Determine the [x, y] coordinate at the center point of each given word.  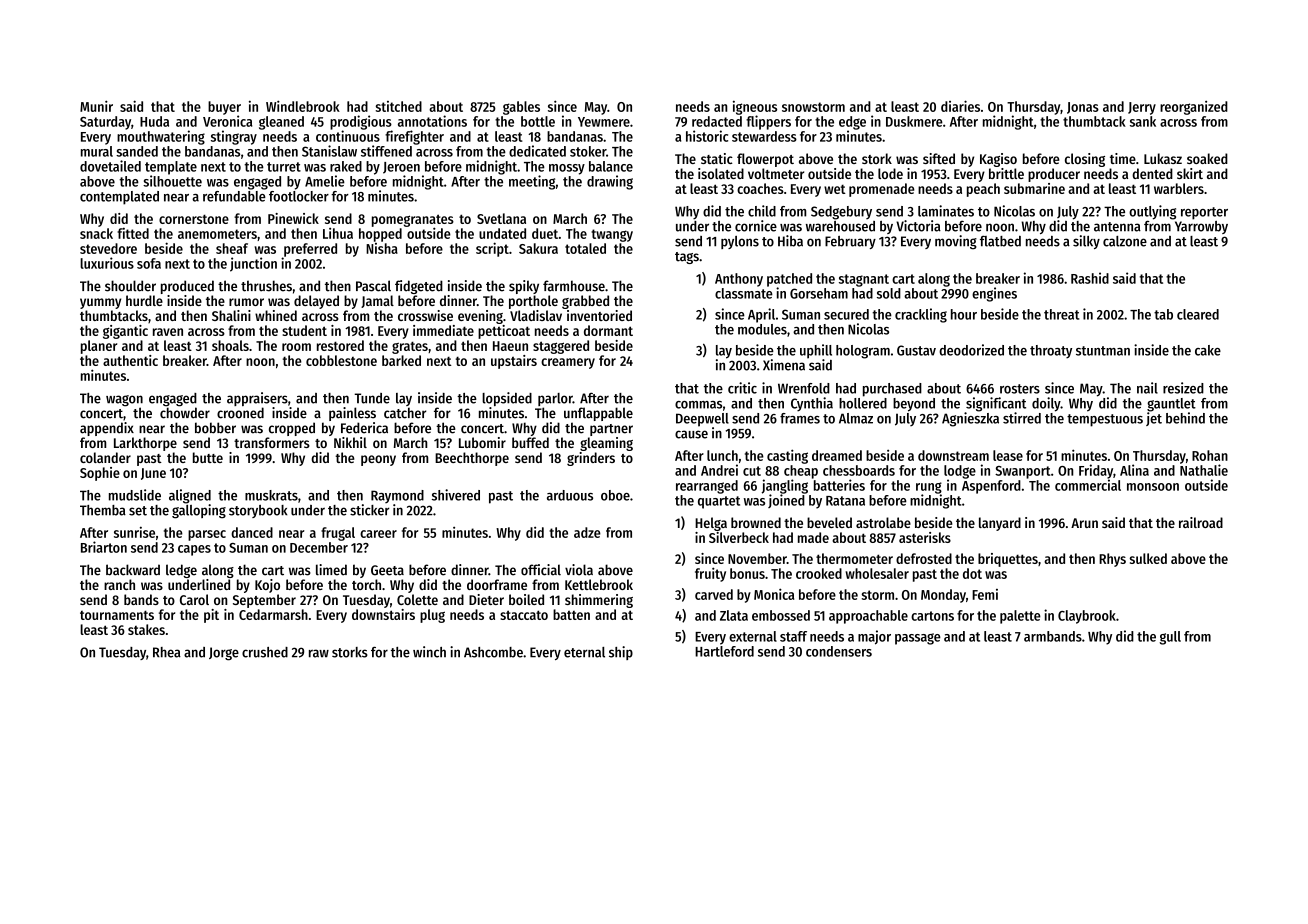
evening [480, 317]
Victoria [918, 226]
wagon [124, 401]
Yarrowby [1201, 227]
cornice [756, 226]
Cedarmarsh [273, 614]
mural [97, 151]
